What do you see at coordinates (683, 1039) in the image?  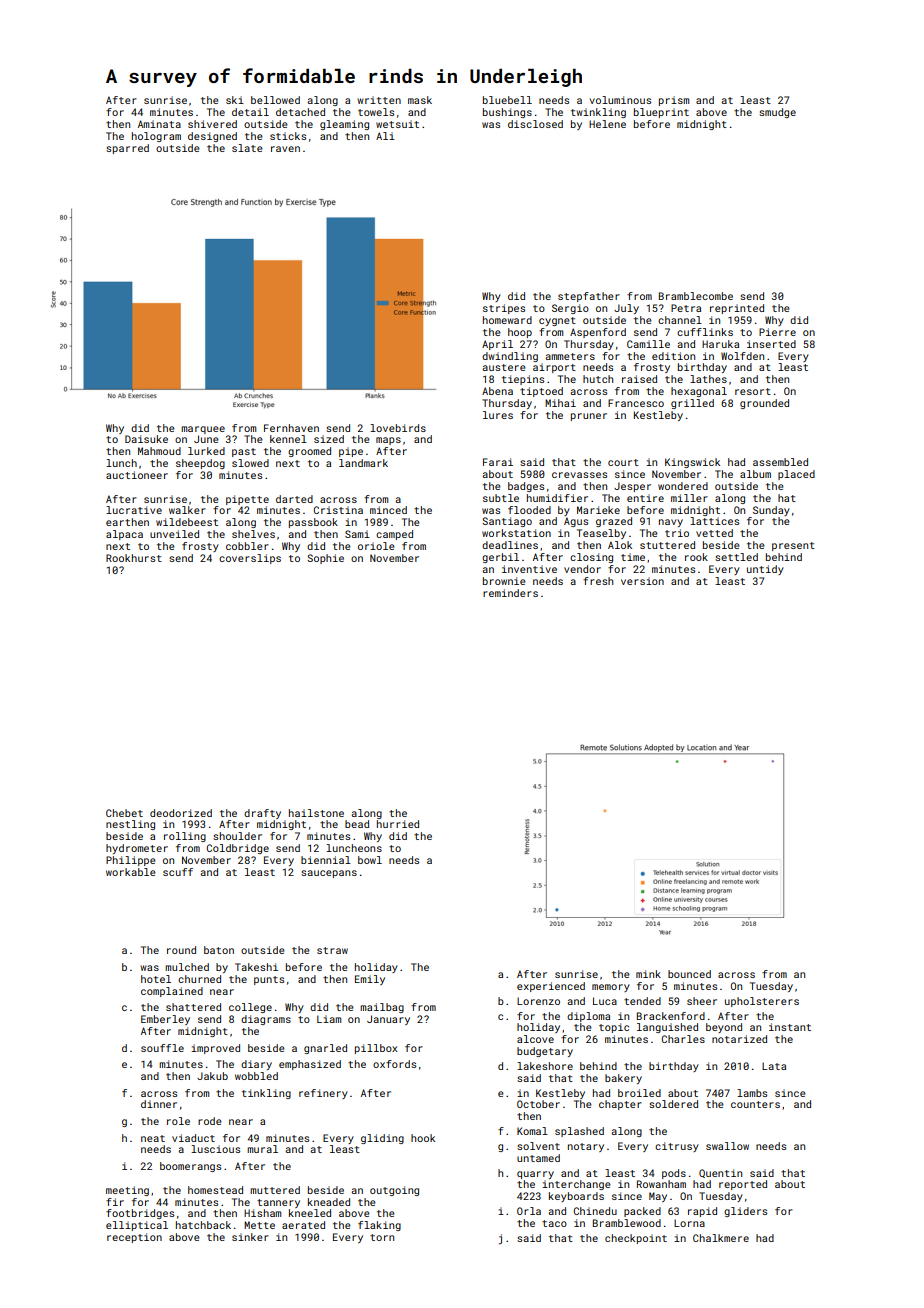 I see `Charles` at bounding box center [683, 1039].
